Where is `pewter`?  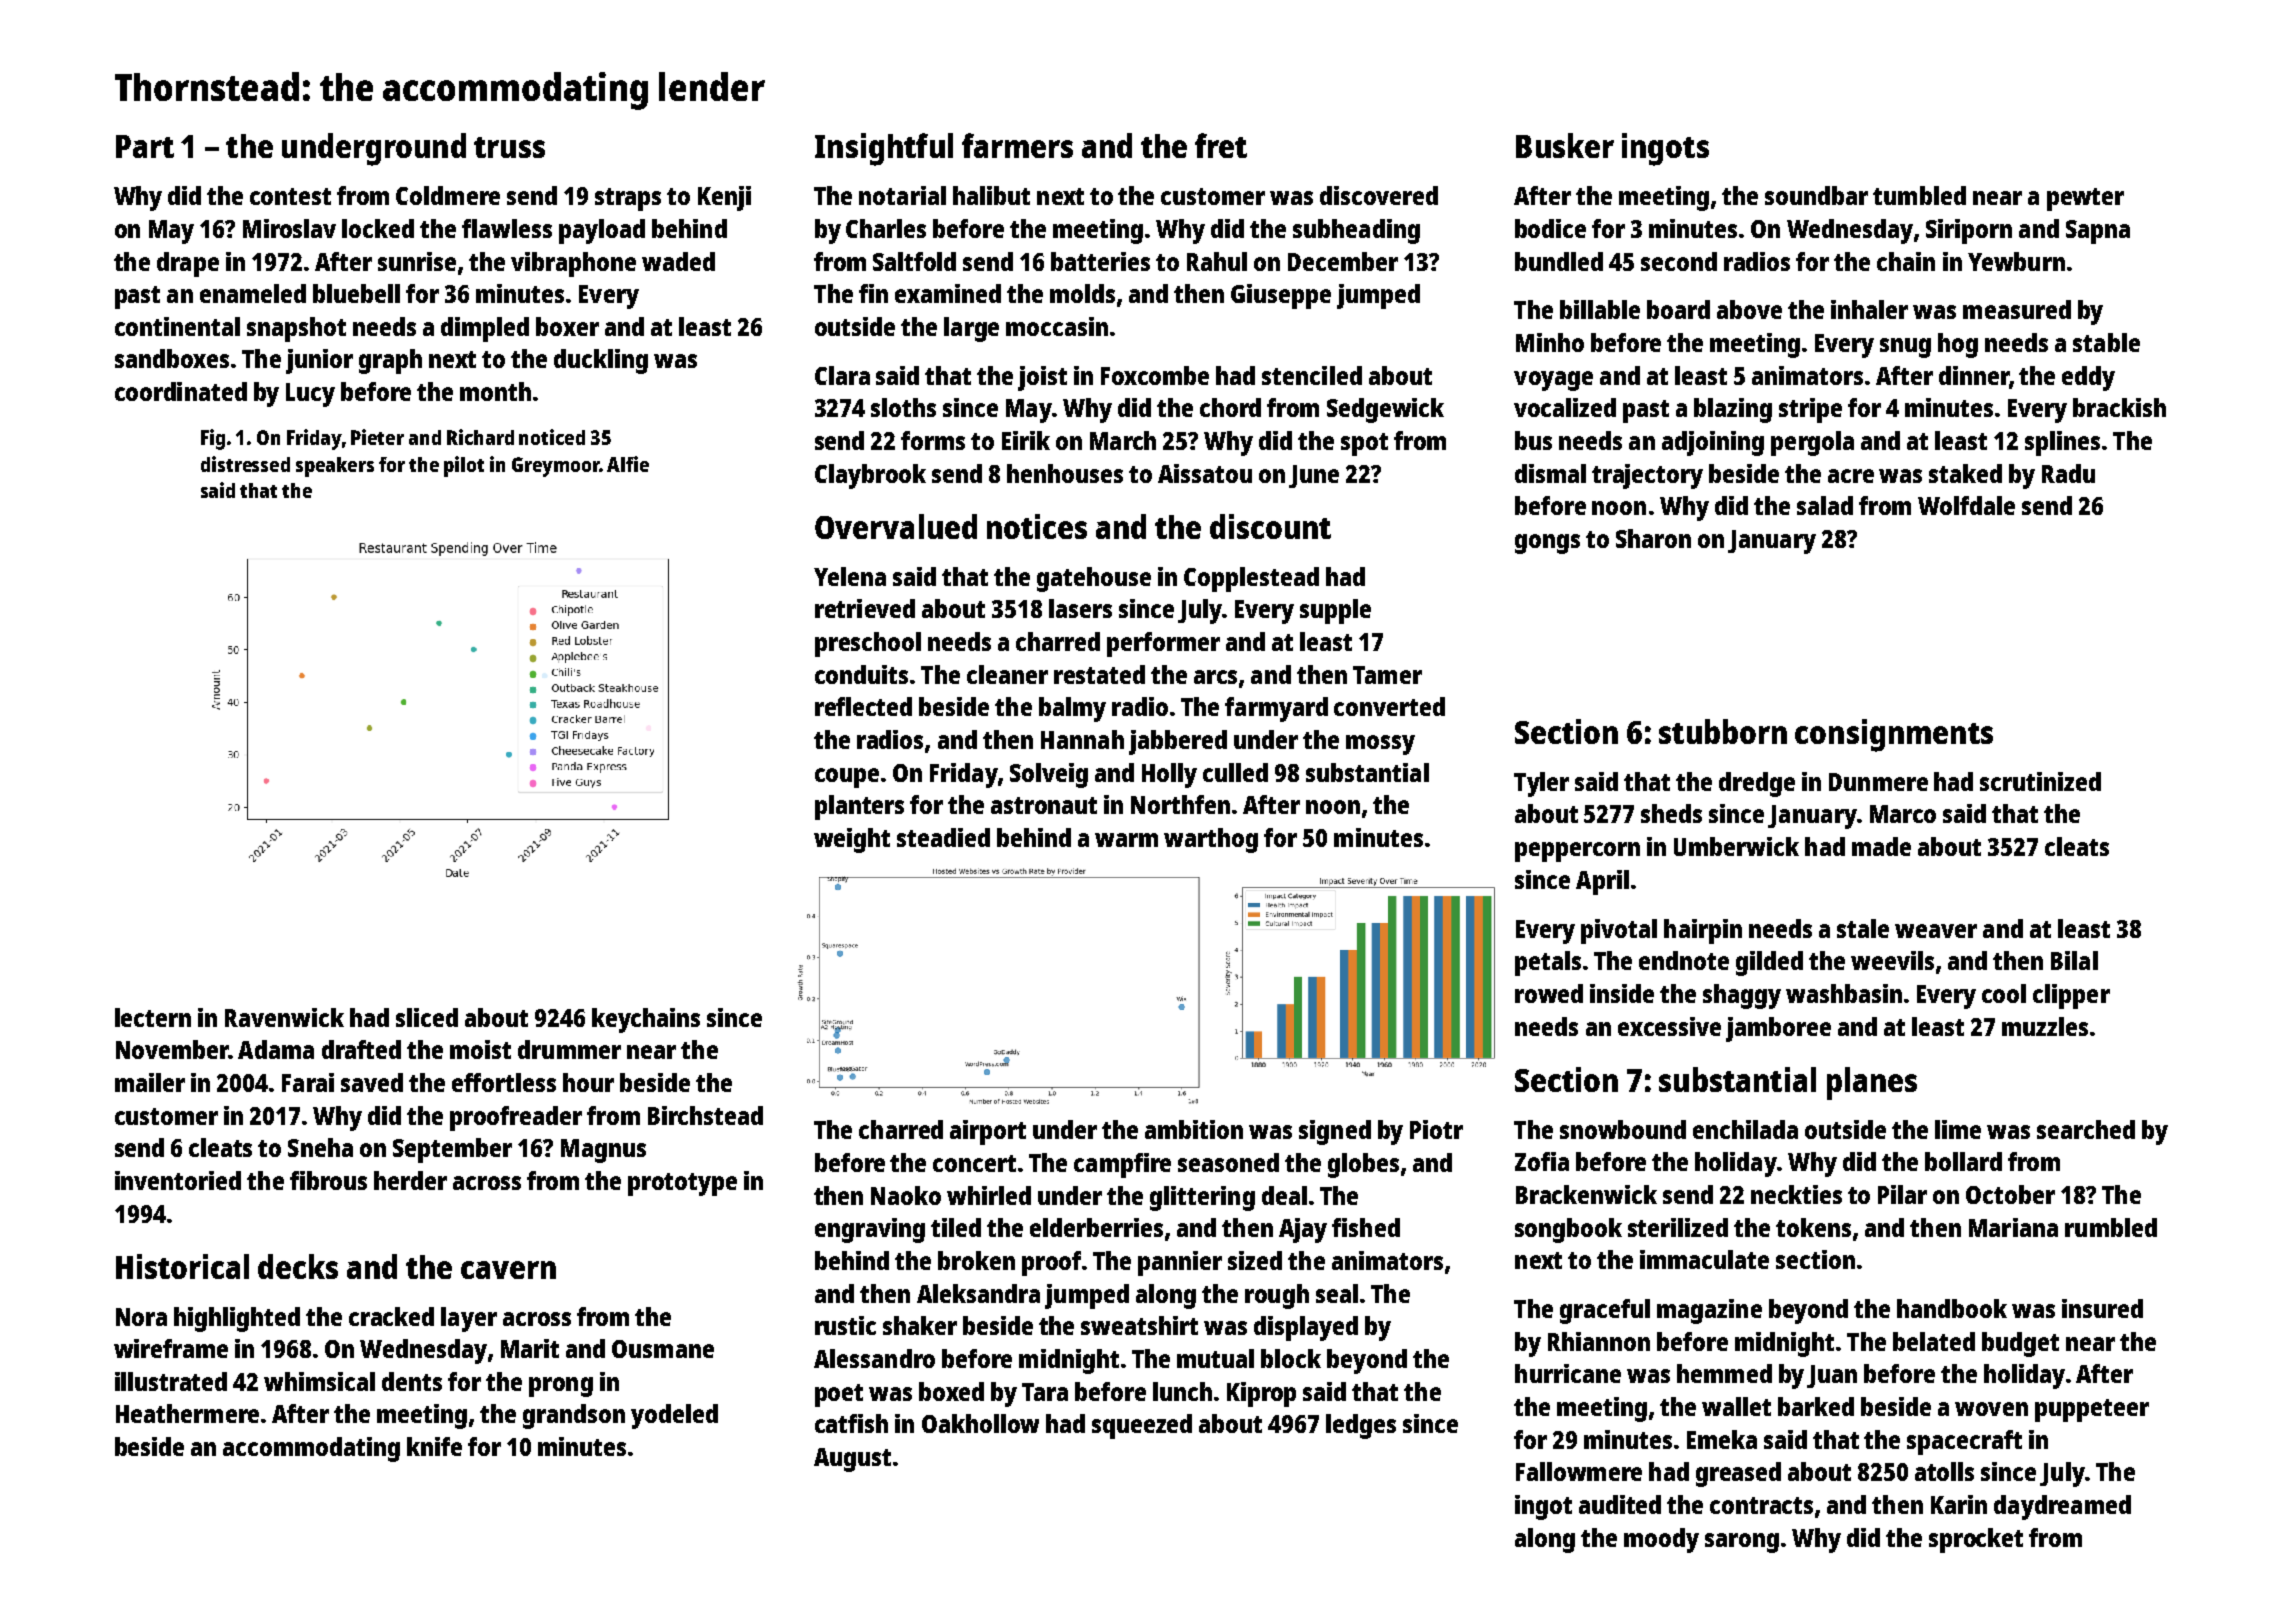
pewter is located at coordinates (2085, 199).
